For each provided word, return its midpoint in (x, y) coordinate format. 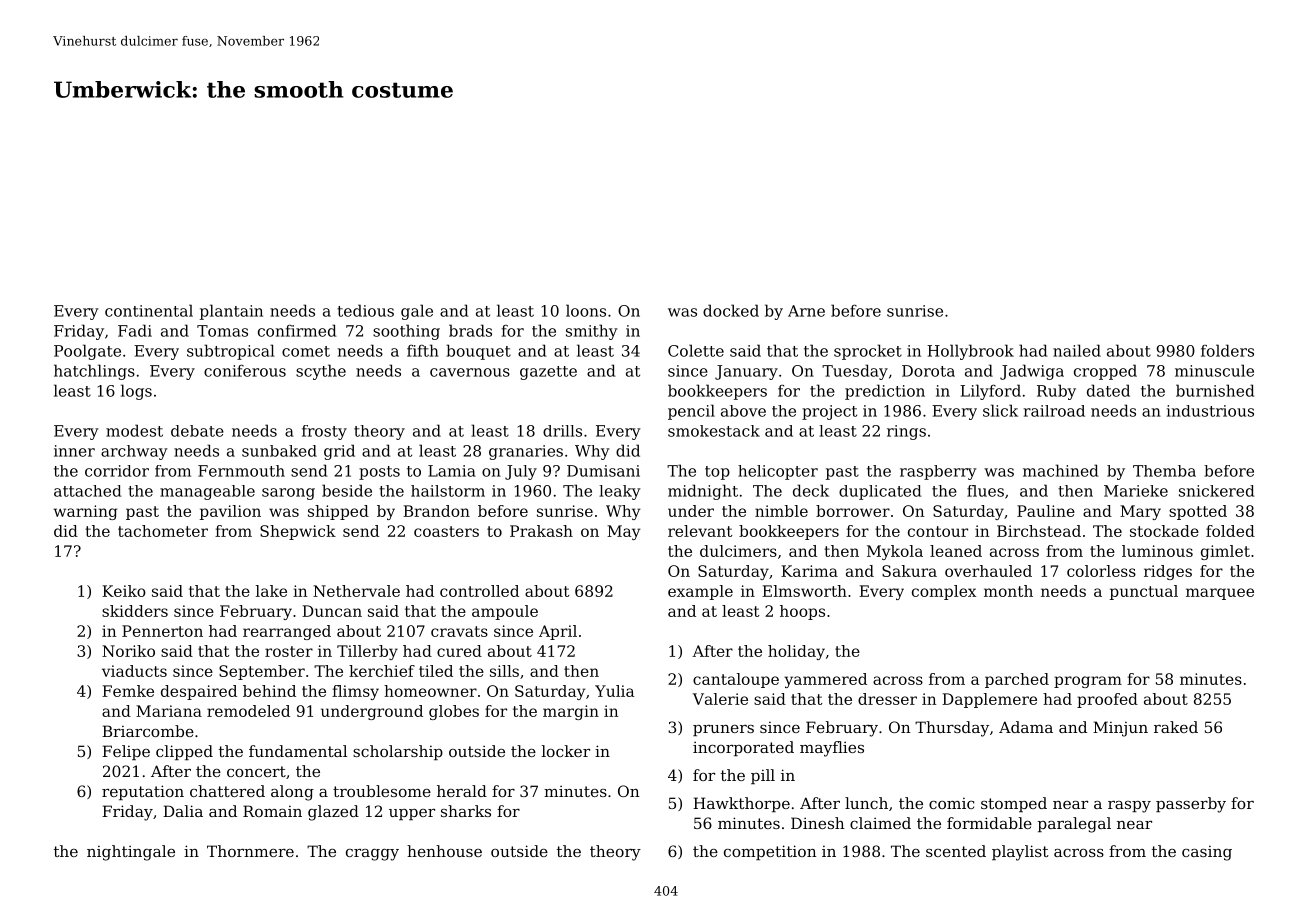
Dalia (183, 811)
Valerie (720, 699)
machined (1060, 470)
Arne (806, 311)
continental (149, 310)
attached (87, 491)
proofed (1107, 700)
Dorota (928, 371)
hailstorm (448, 491)
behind (269, 691)
